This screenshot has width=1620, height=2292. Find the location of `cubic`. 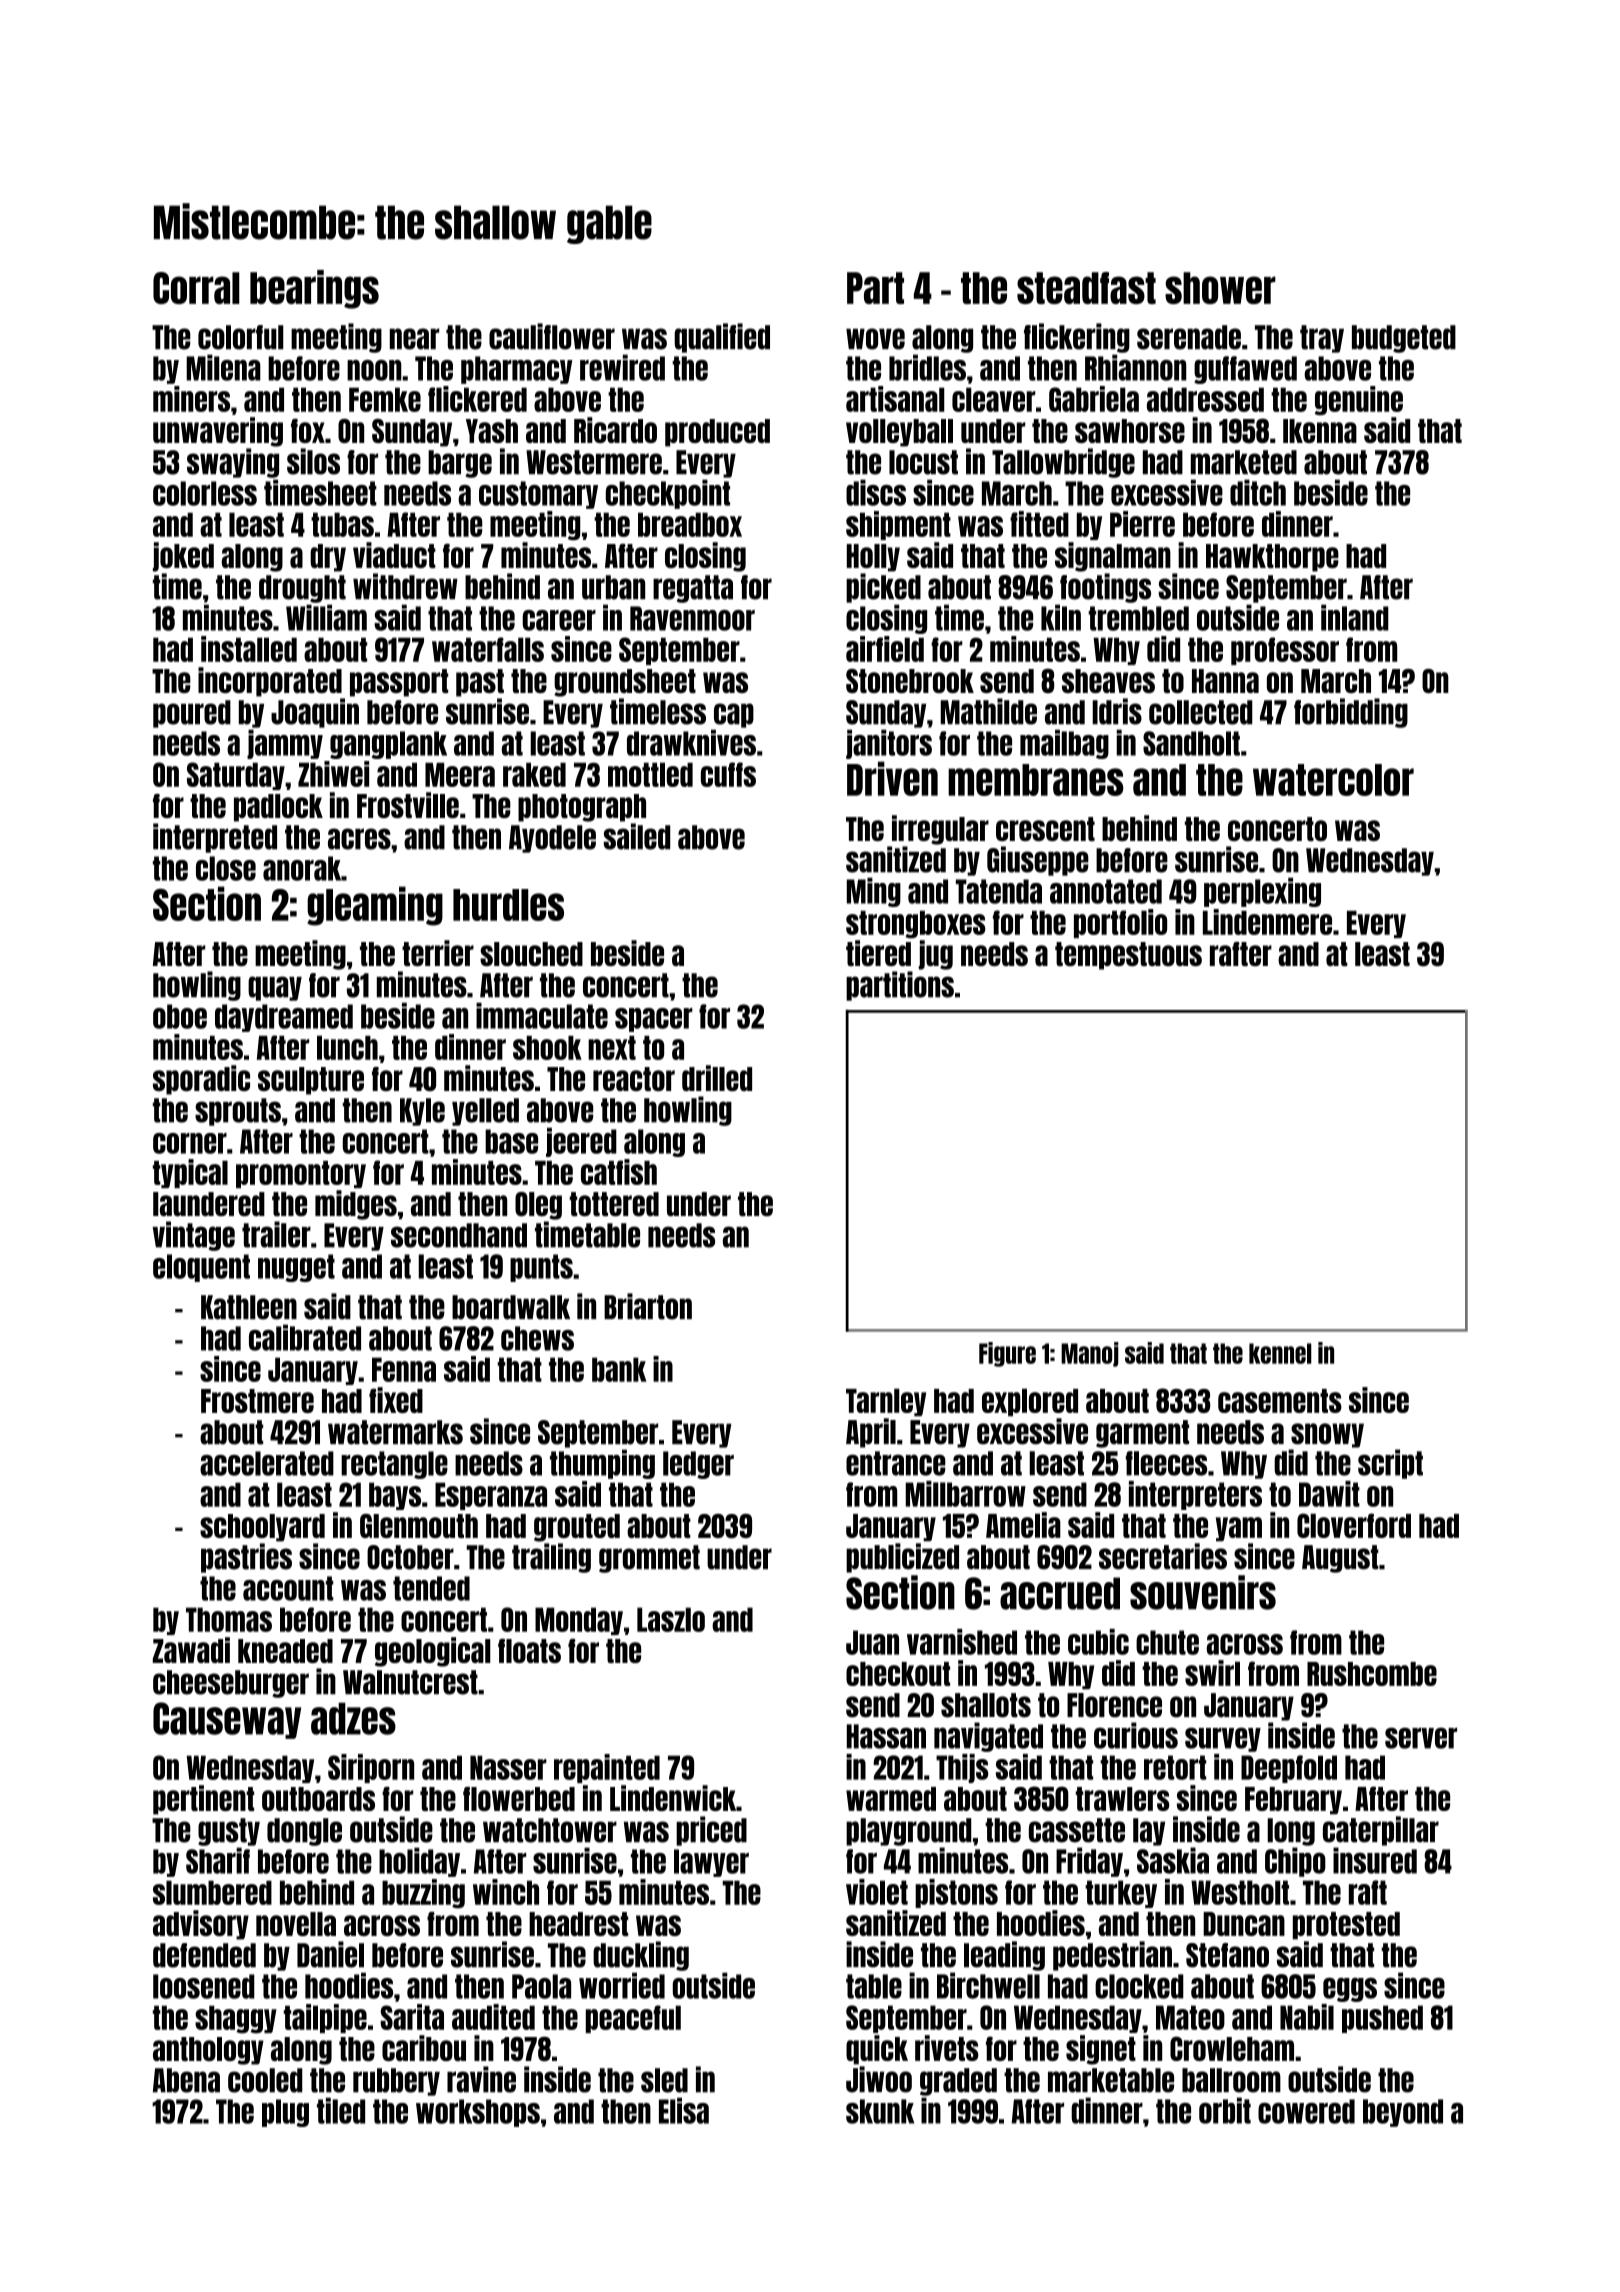

cubic is located at coordinates (1098, 1642).
